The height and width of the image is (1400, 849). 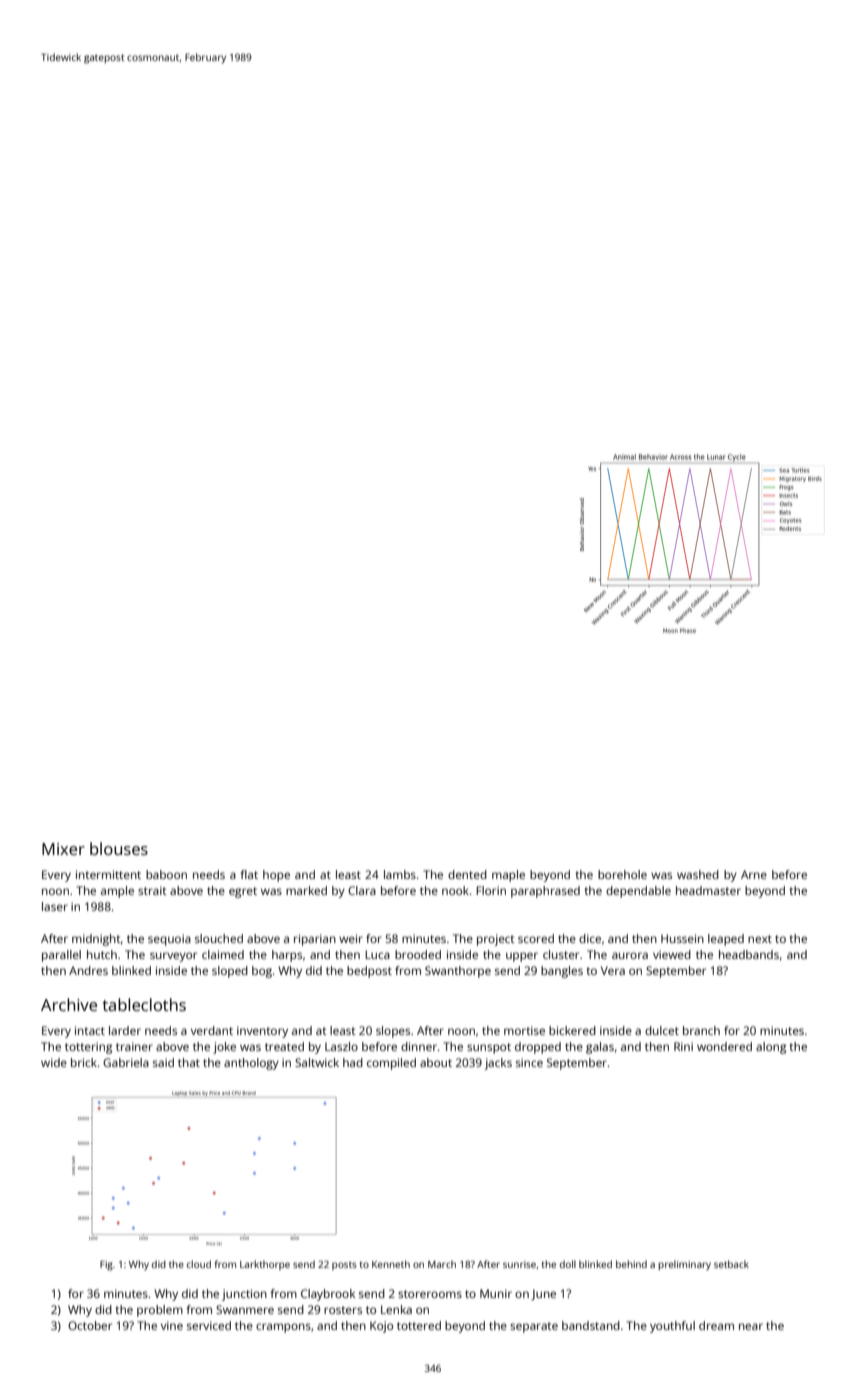 What do you see at coordinates (391, 1264) in the image?
I see `Kenneth` at bounding box center [391, 1264].
